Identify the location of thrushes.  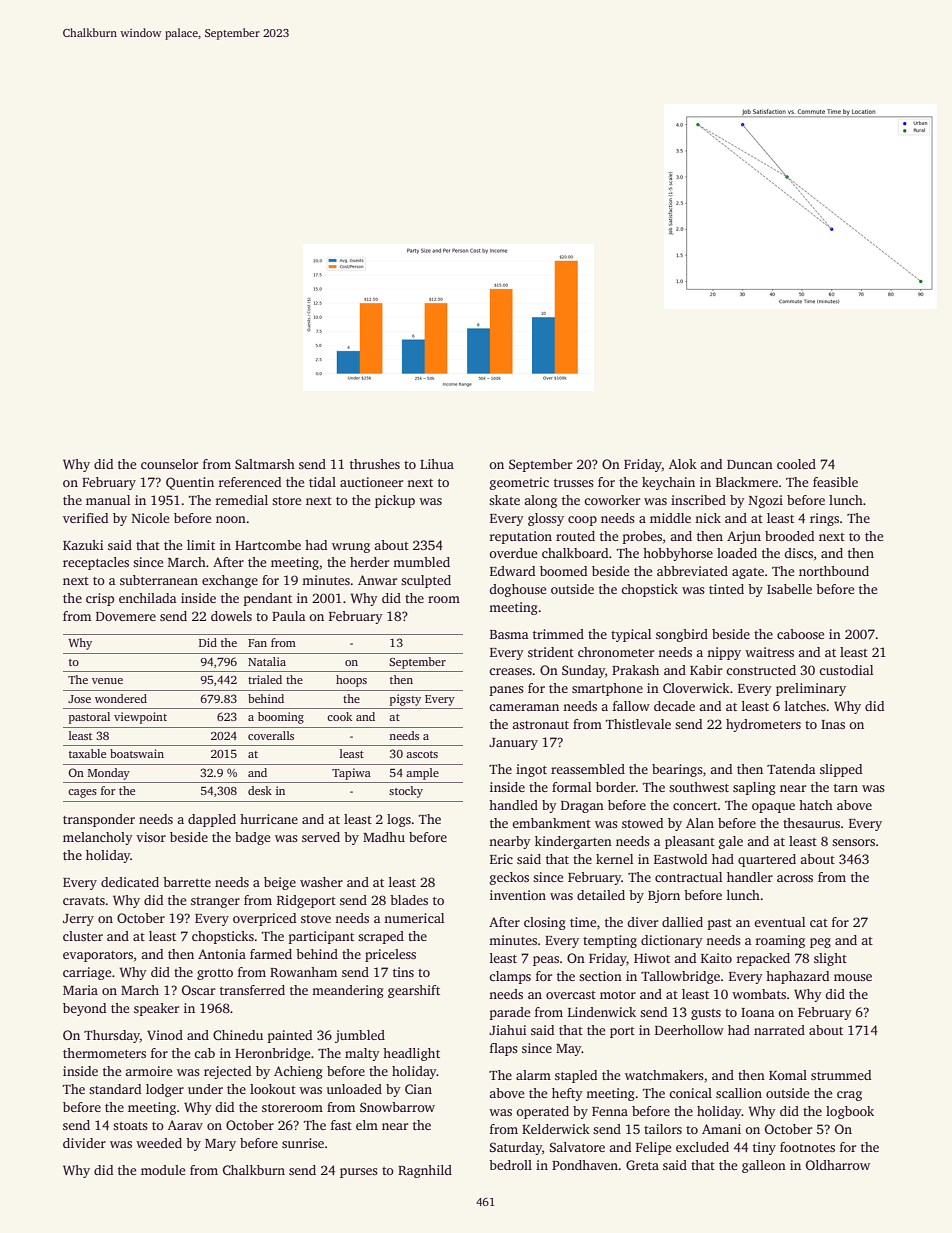
(375, 464).
